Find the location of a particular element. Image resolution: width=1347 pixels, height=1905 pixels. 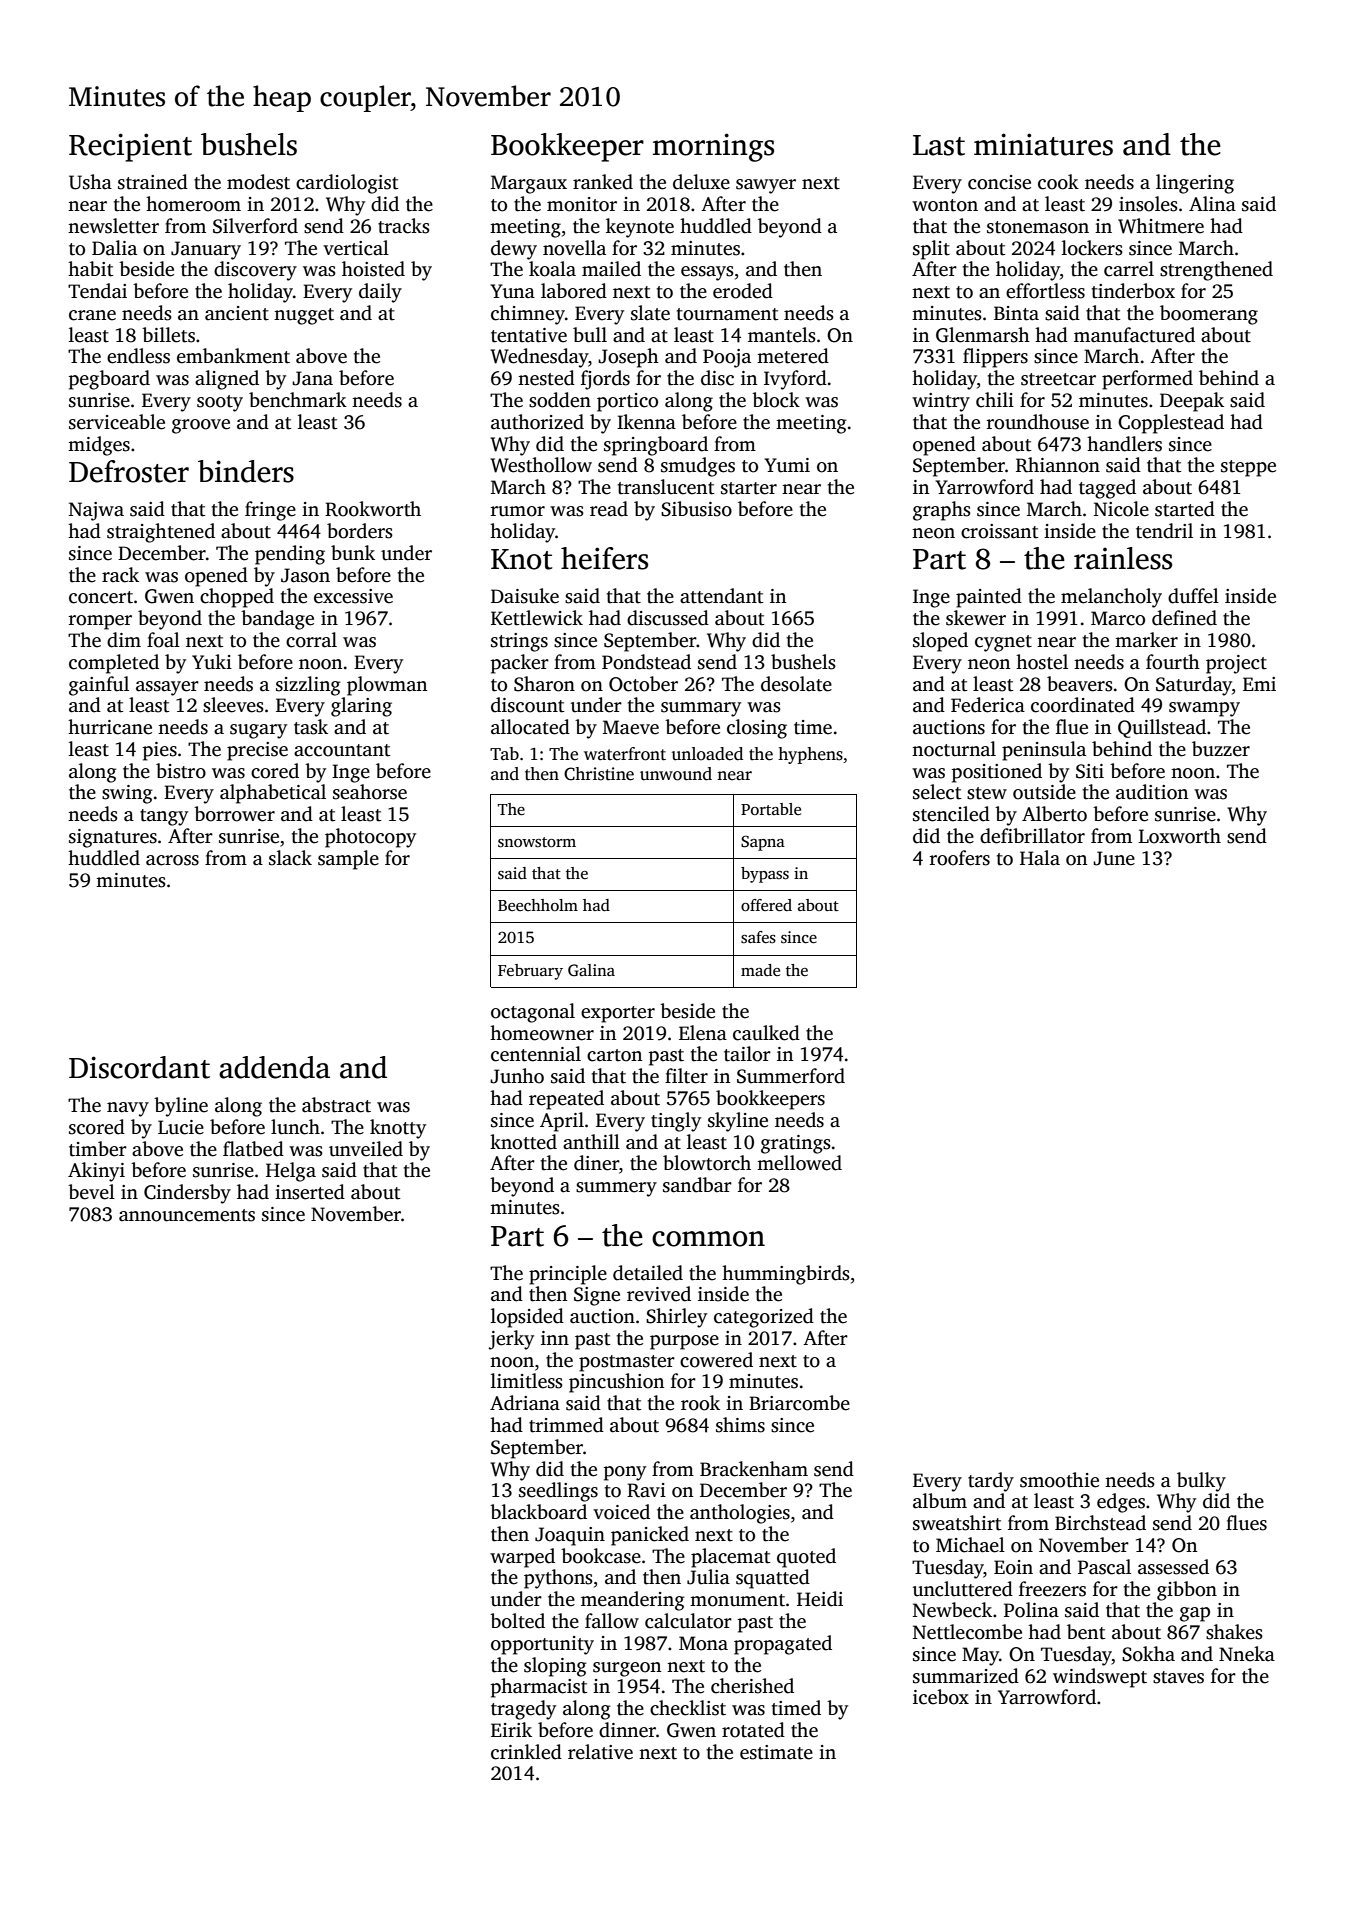

tentative is located at coordinates (529, 335).
